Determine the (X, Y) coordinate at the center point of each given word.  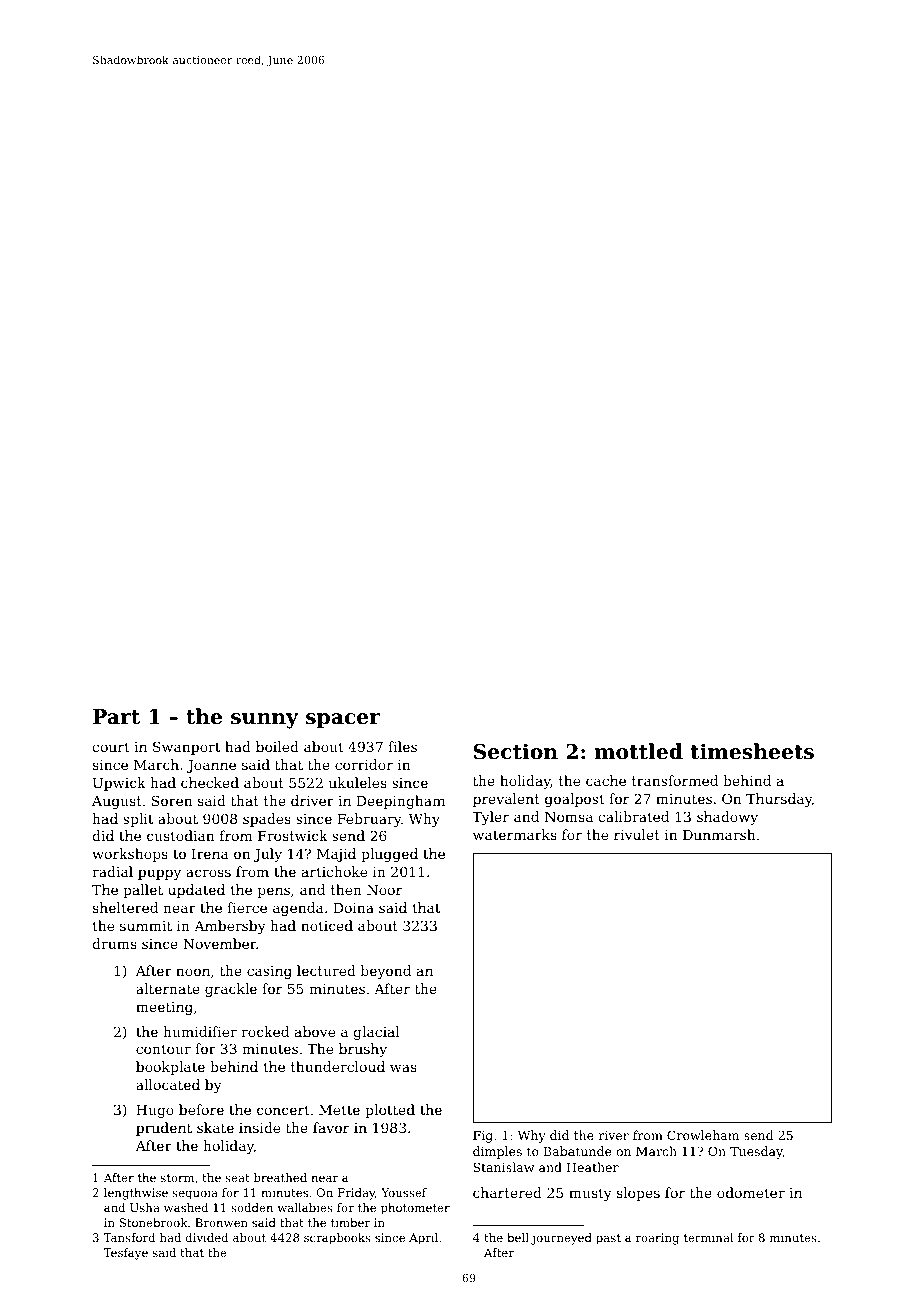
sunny (264, 721)
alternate (168, 988)
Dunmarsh (719, 834)
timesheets (752, 751)
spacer (343, 721)
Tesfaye (126, 1254)
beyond (386, 972)
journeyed (561, 1239)
